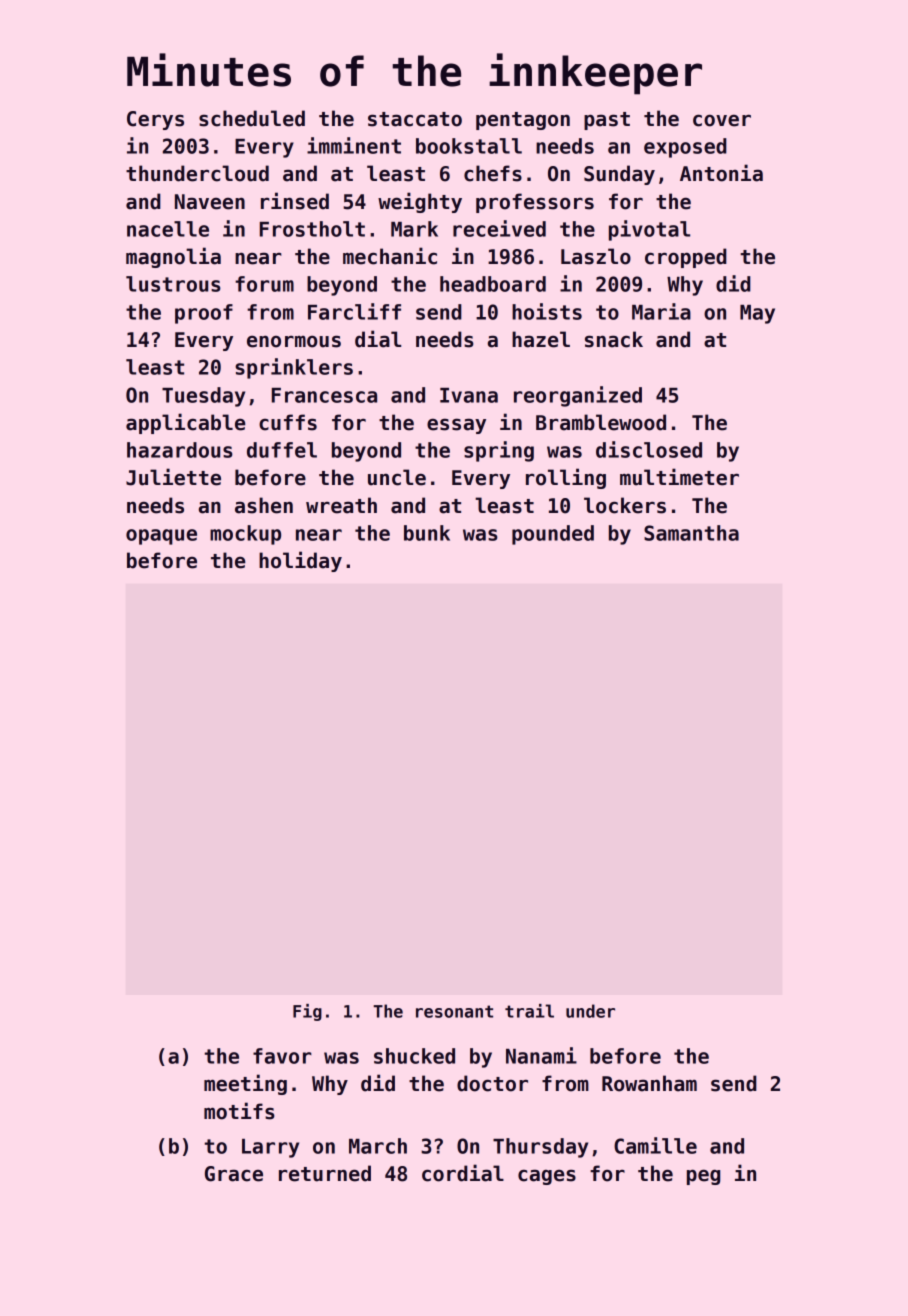  I want to click on cages, so click(547, 1177).
